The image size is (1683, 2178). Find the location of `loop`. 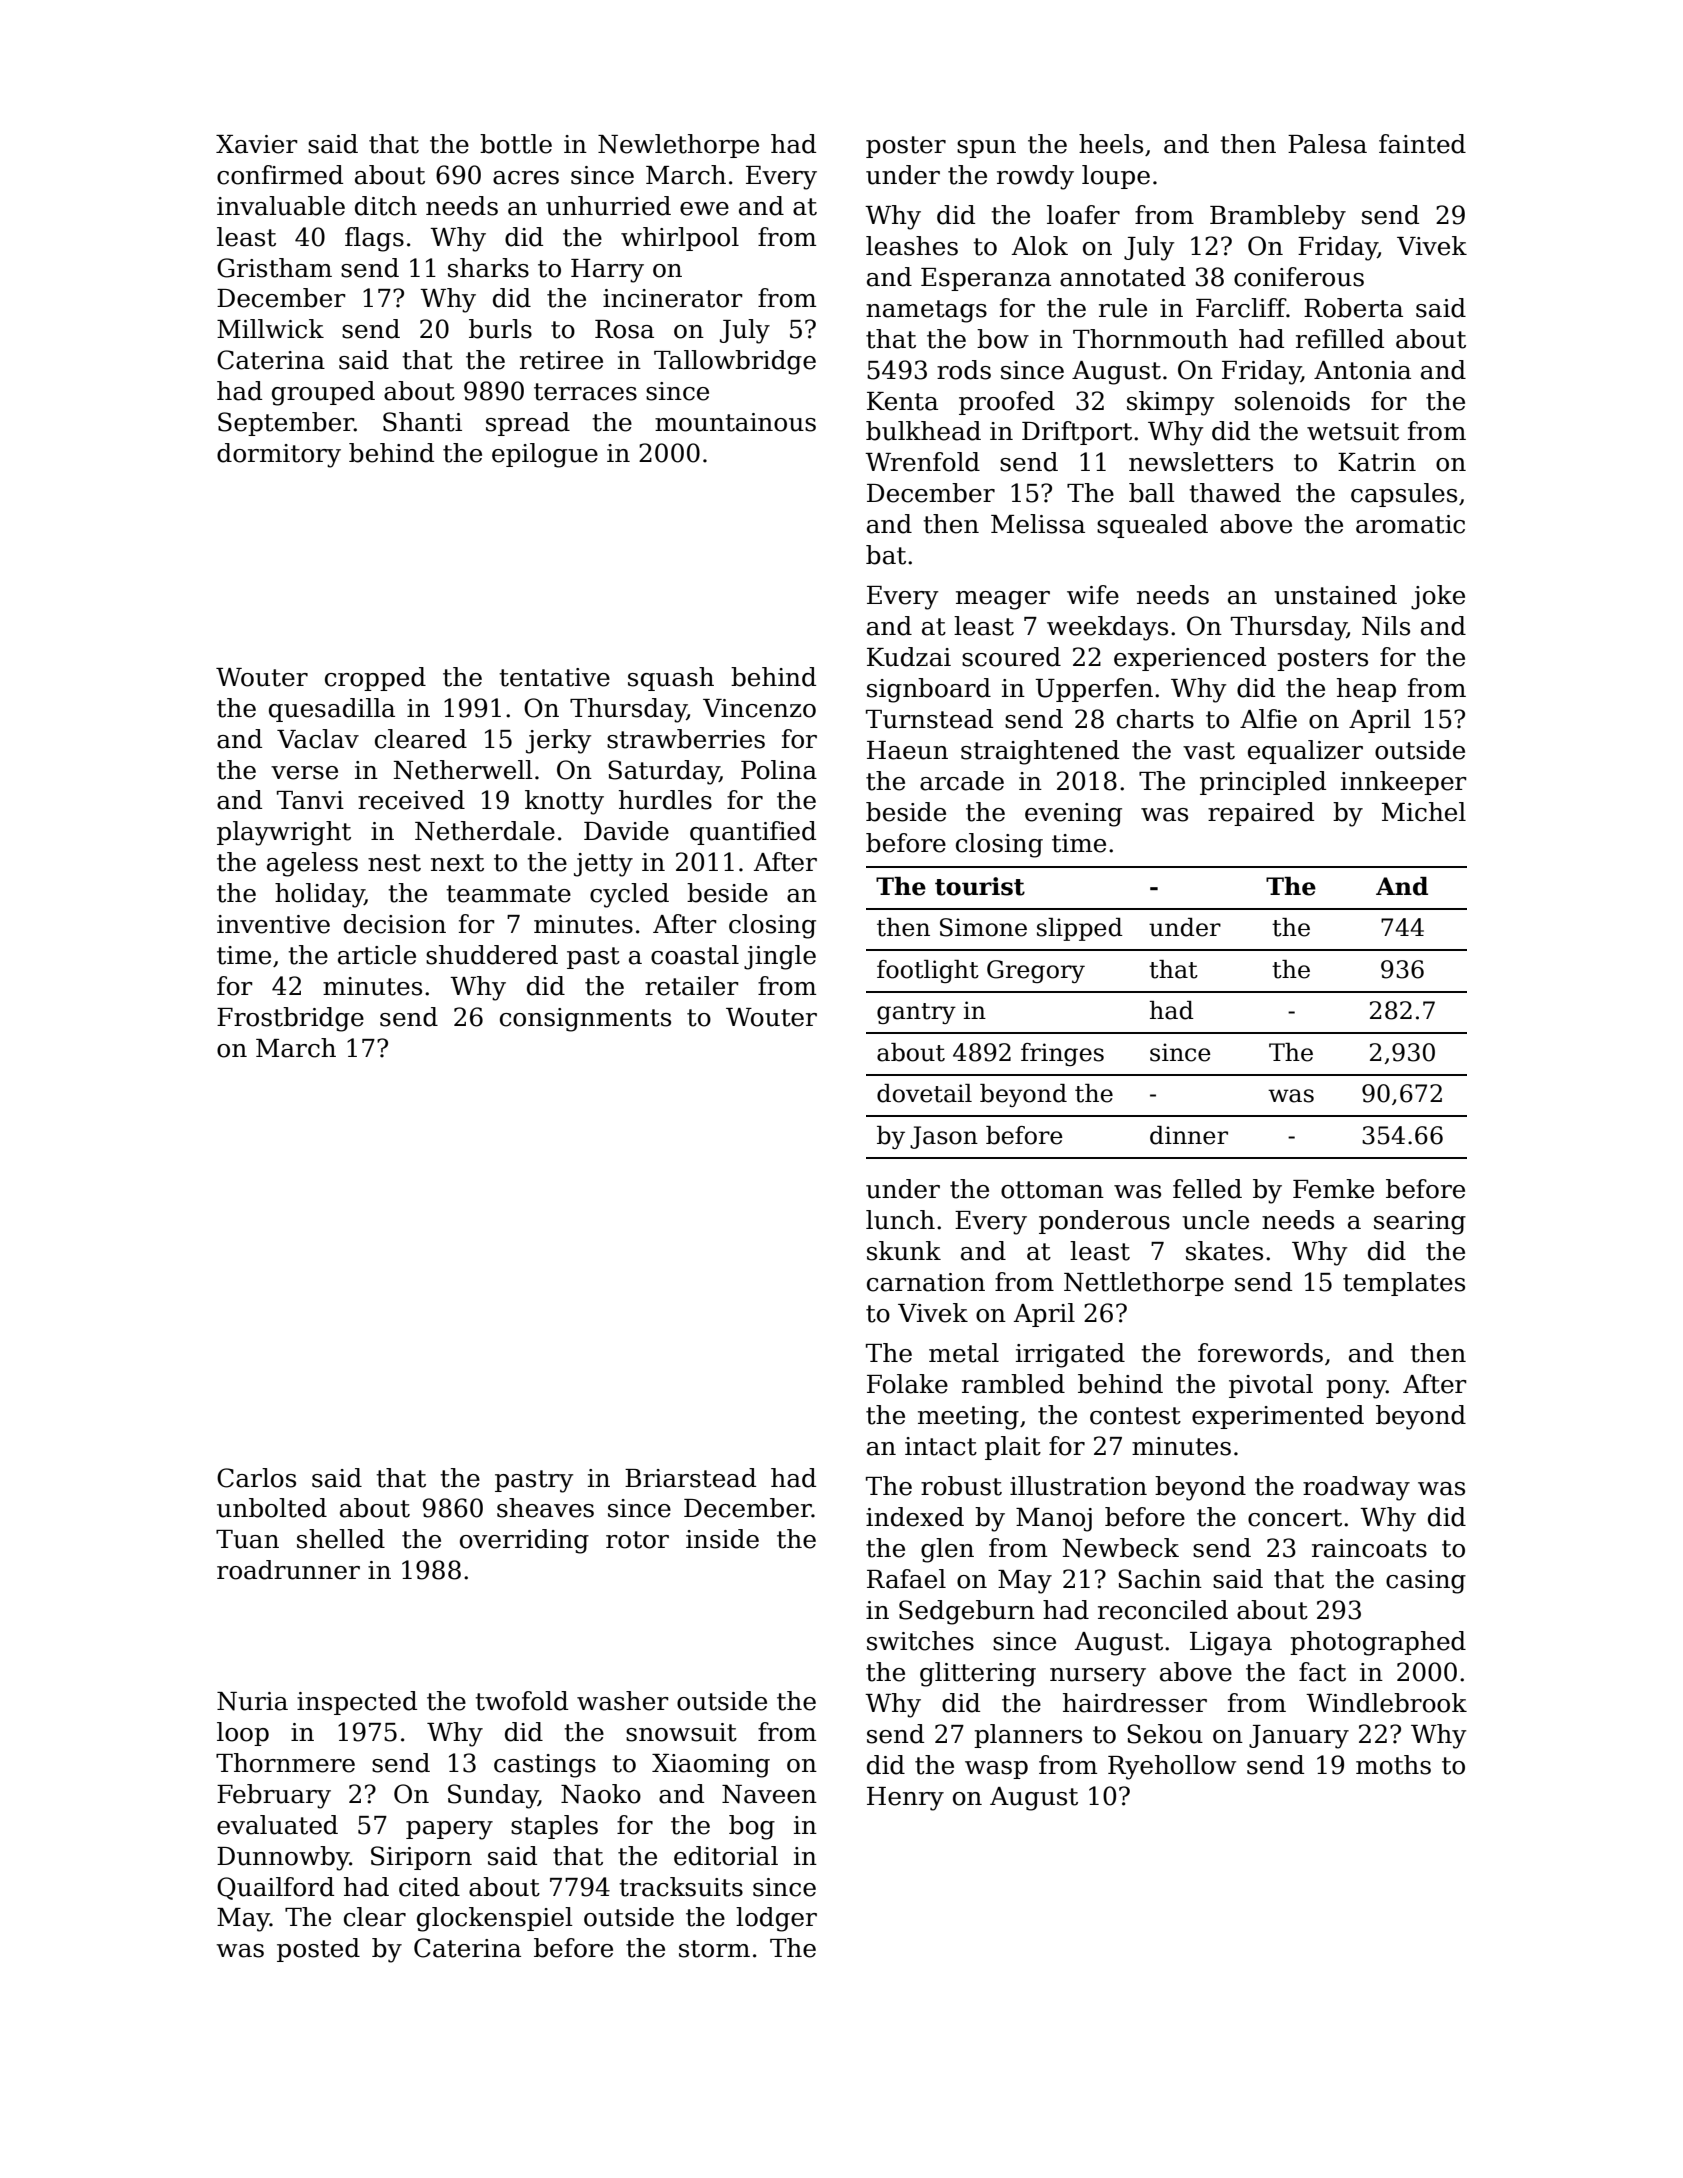

loop is located at coordinates (243, 1734).
